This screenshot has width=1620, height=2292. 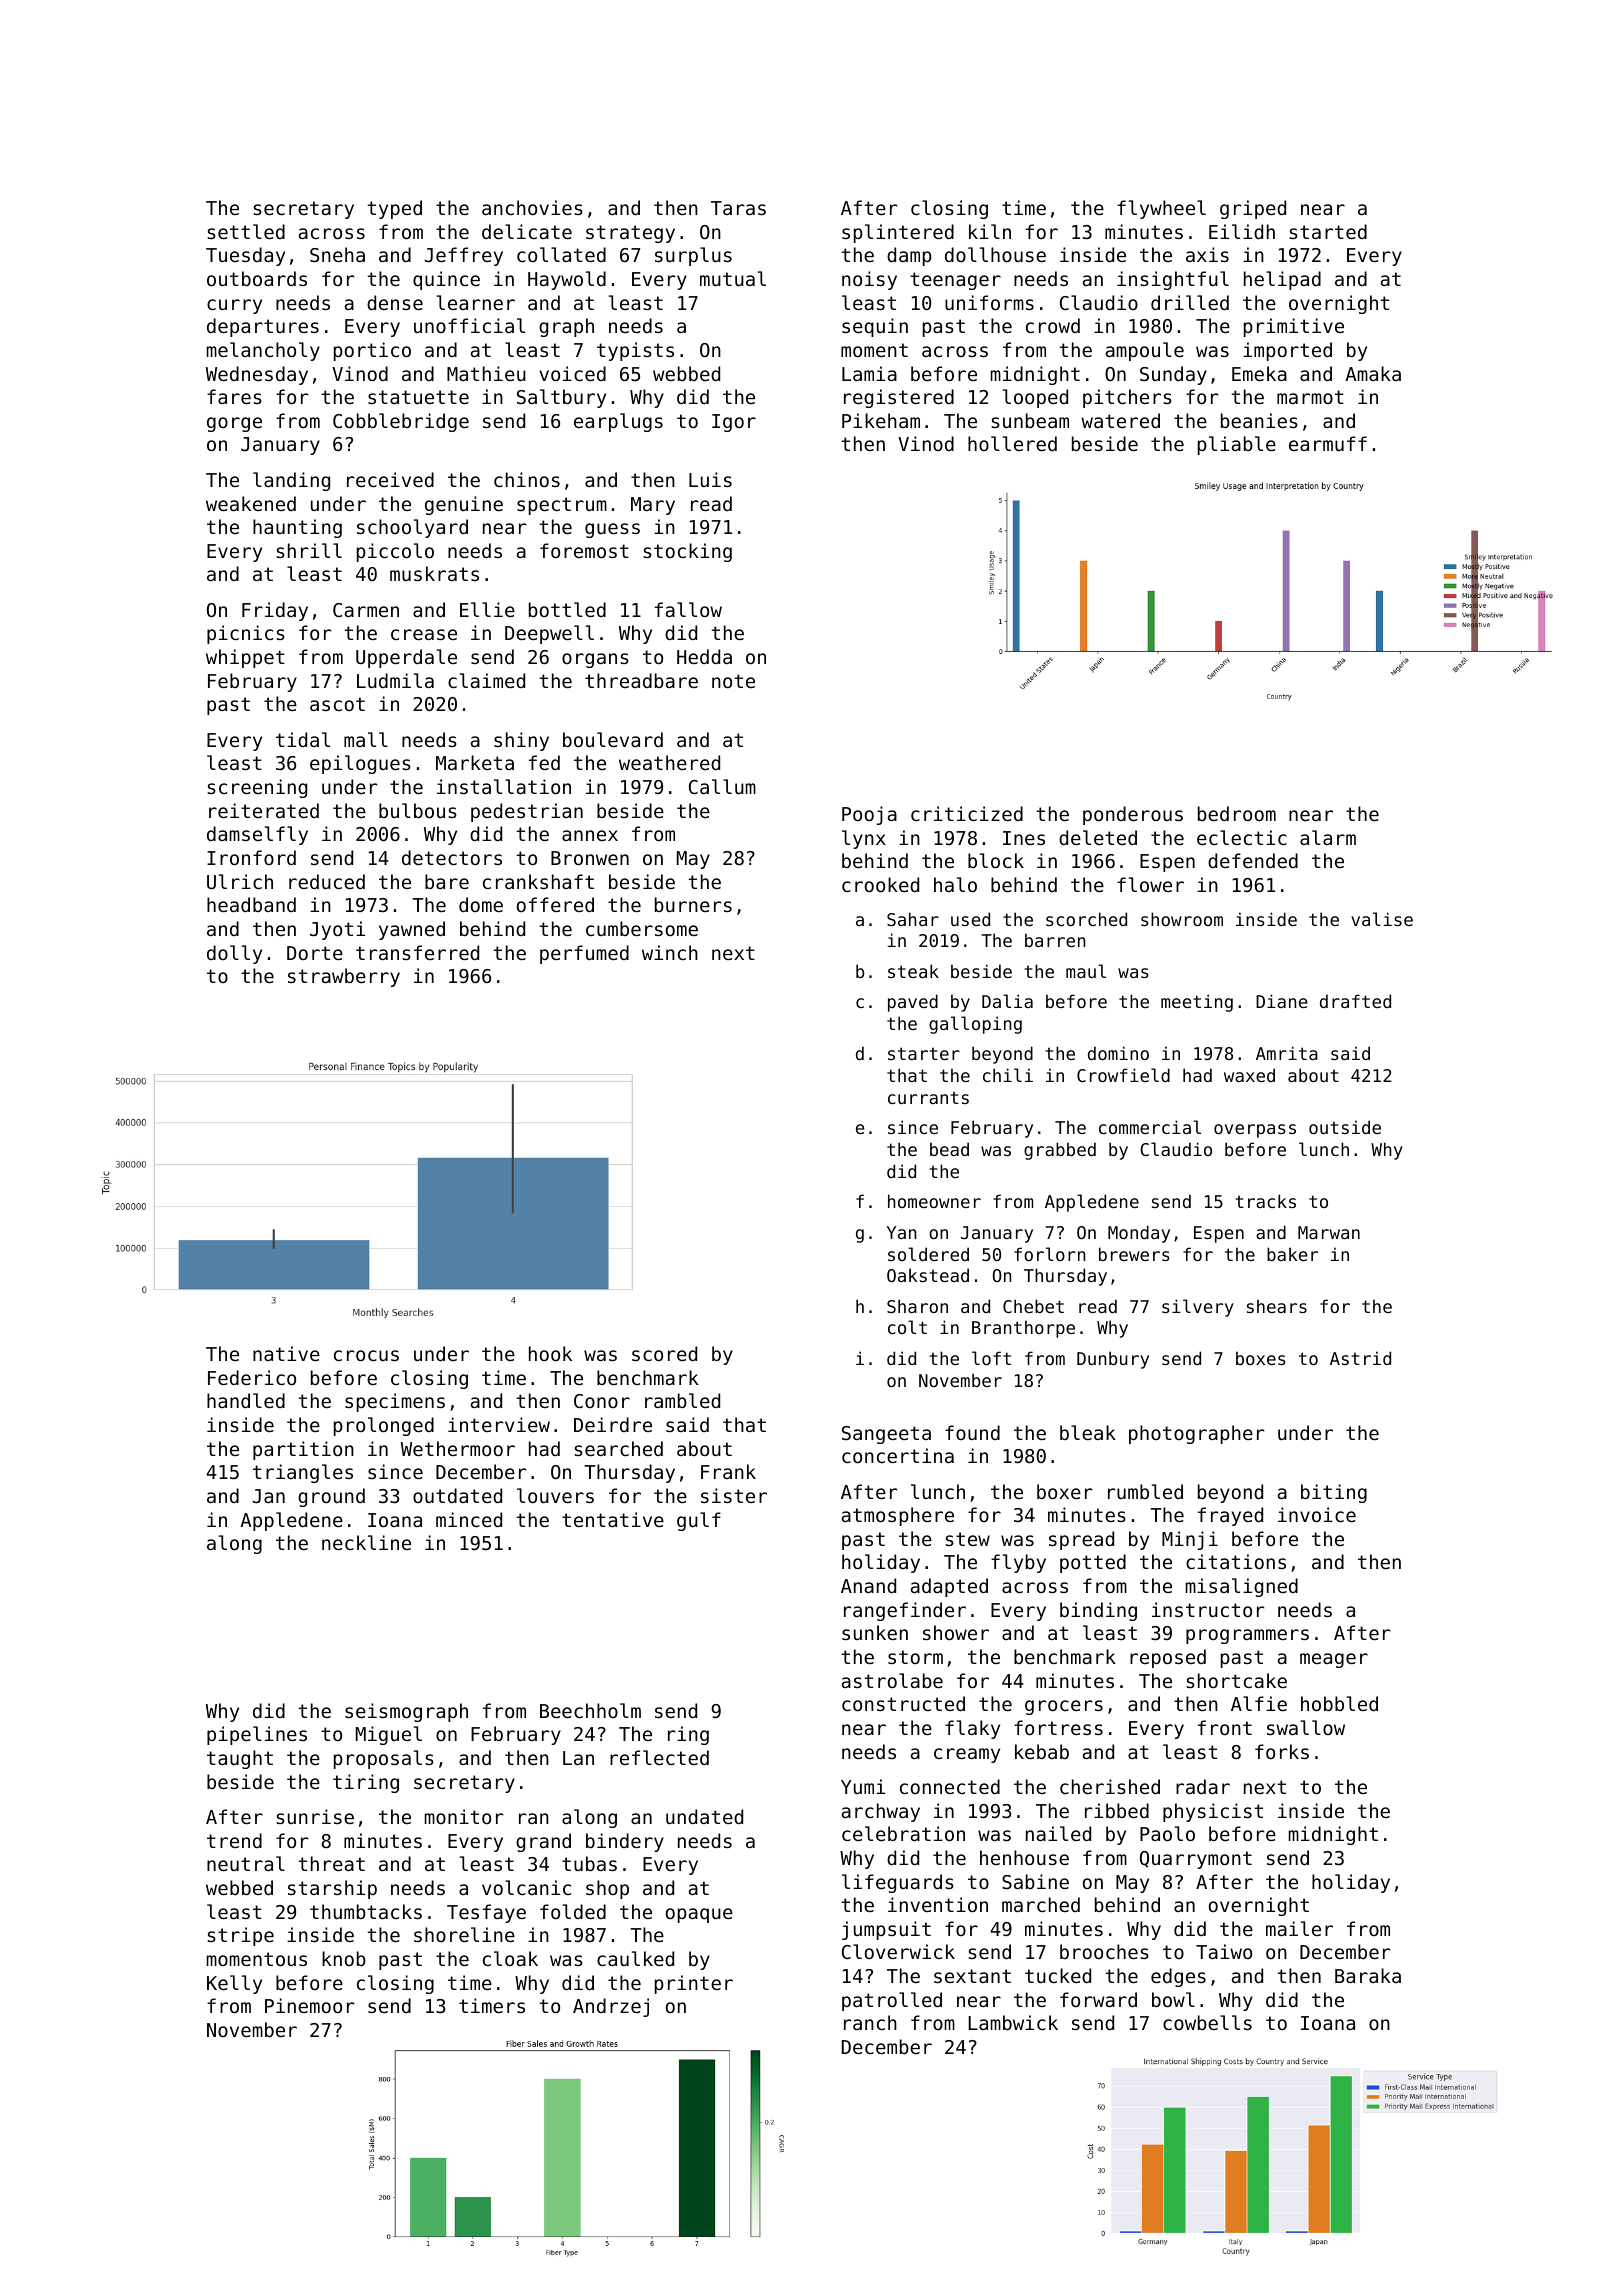 What do you see at coordinates (1355, 1001) in the screenshot?
I see `drafted` at bounding box center [1355, 1001].
